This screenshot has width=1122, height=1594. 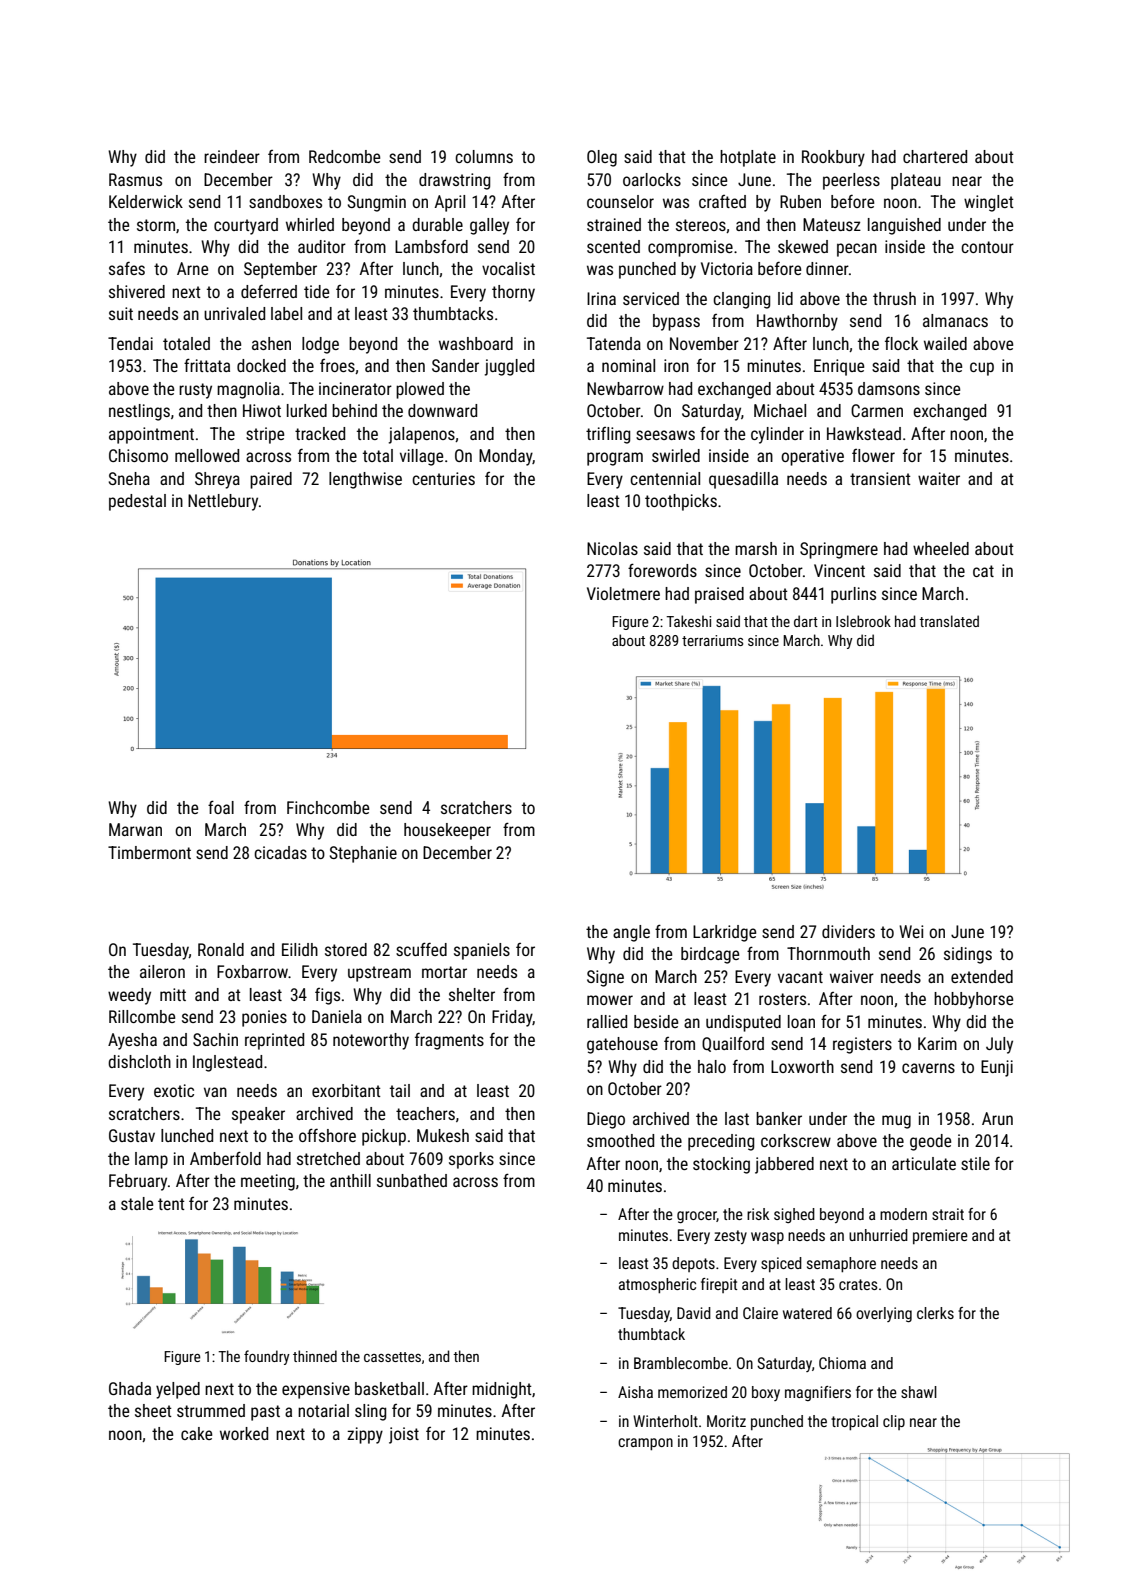 What do you see at coordinates (196, 1433) in the screenshot?
I see `cake` at bounding box center [196, 1433].
